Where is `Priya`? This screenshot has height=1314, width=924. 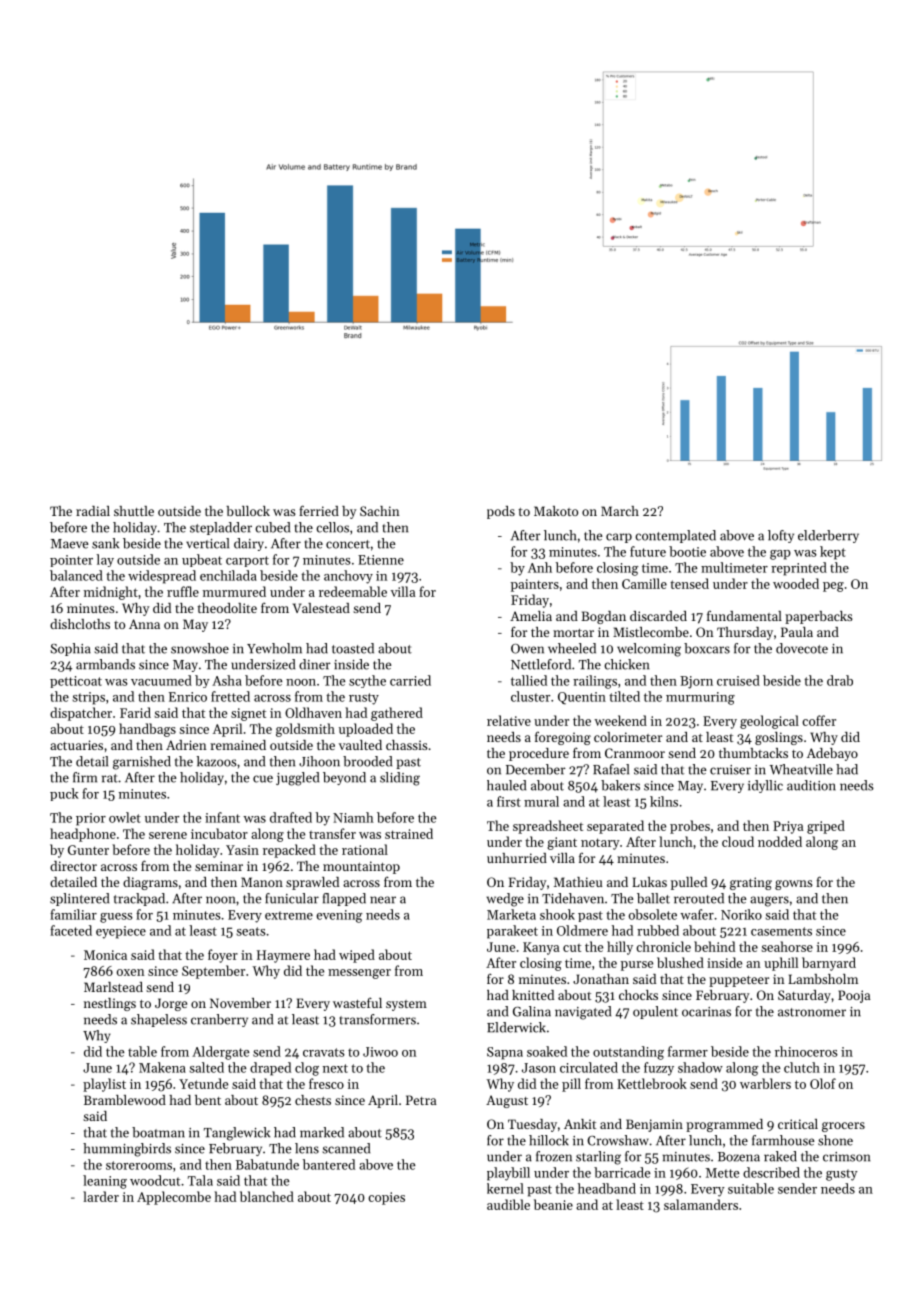 Priya is located at coordinates (788, 827).
